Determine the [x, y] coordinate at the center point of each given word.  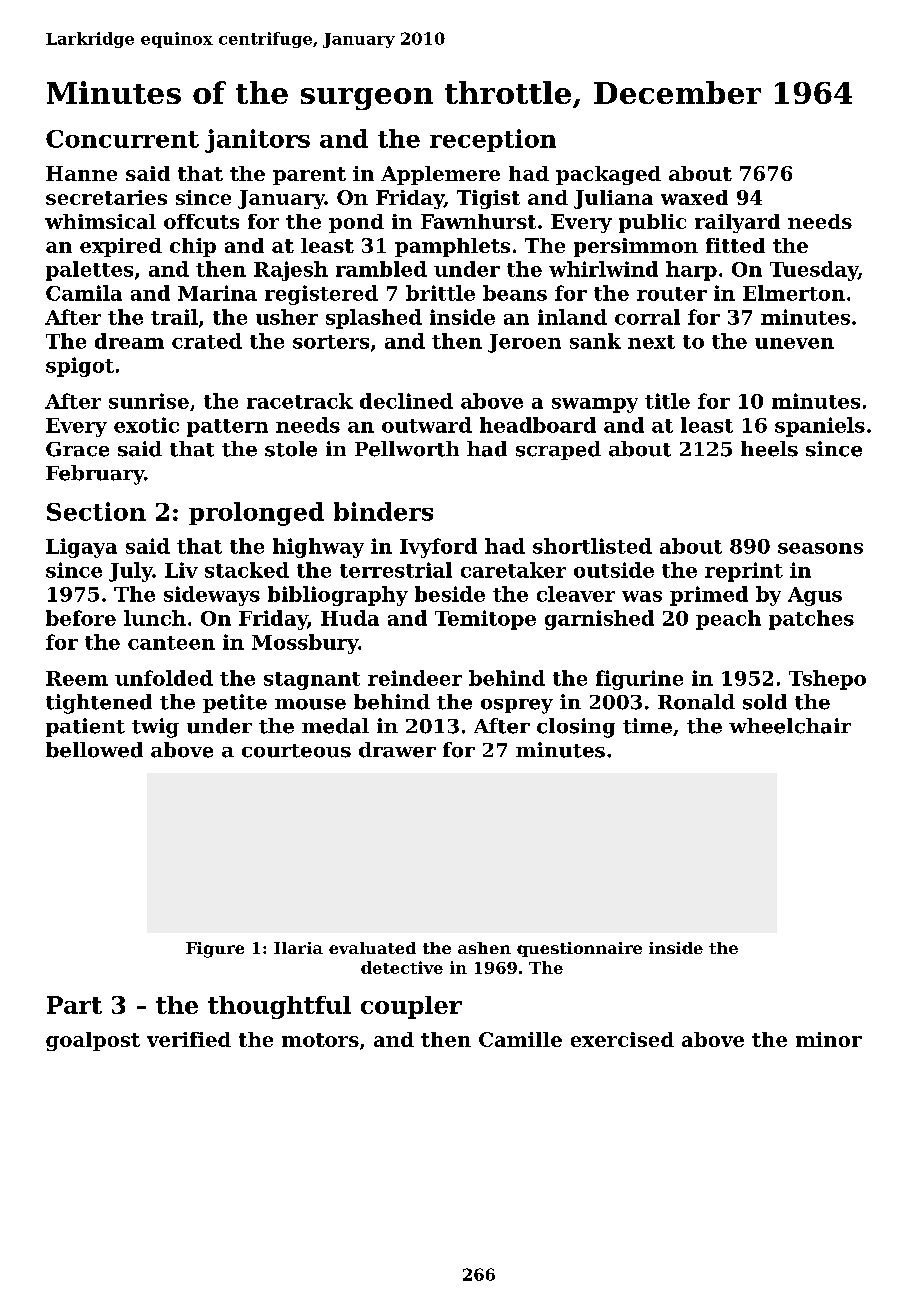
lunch [155, 618]
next [651, 342]
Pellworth [407, 449]
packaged [608, 175]
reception [493, 140]
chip [193, 247]
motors [320, 1040]
